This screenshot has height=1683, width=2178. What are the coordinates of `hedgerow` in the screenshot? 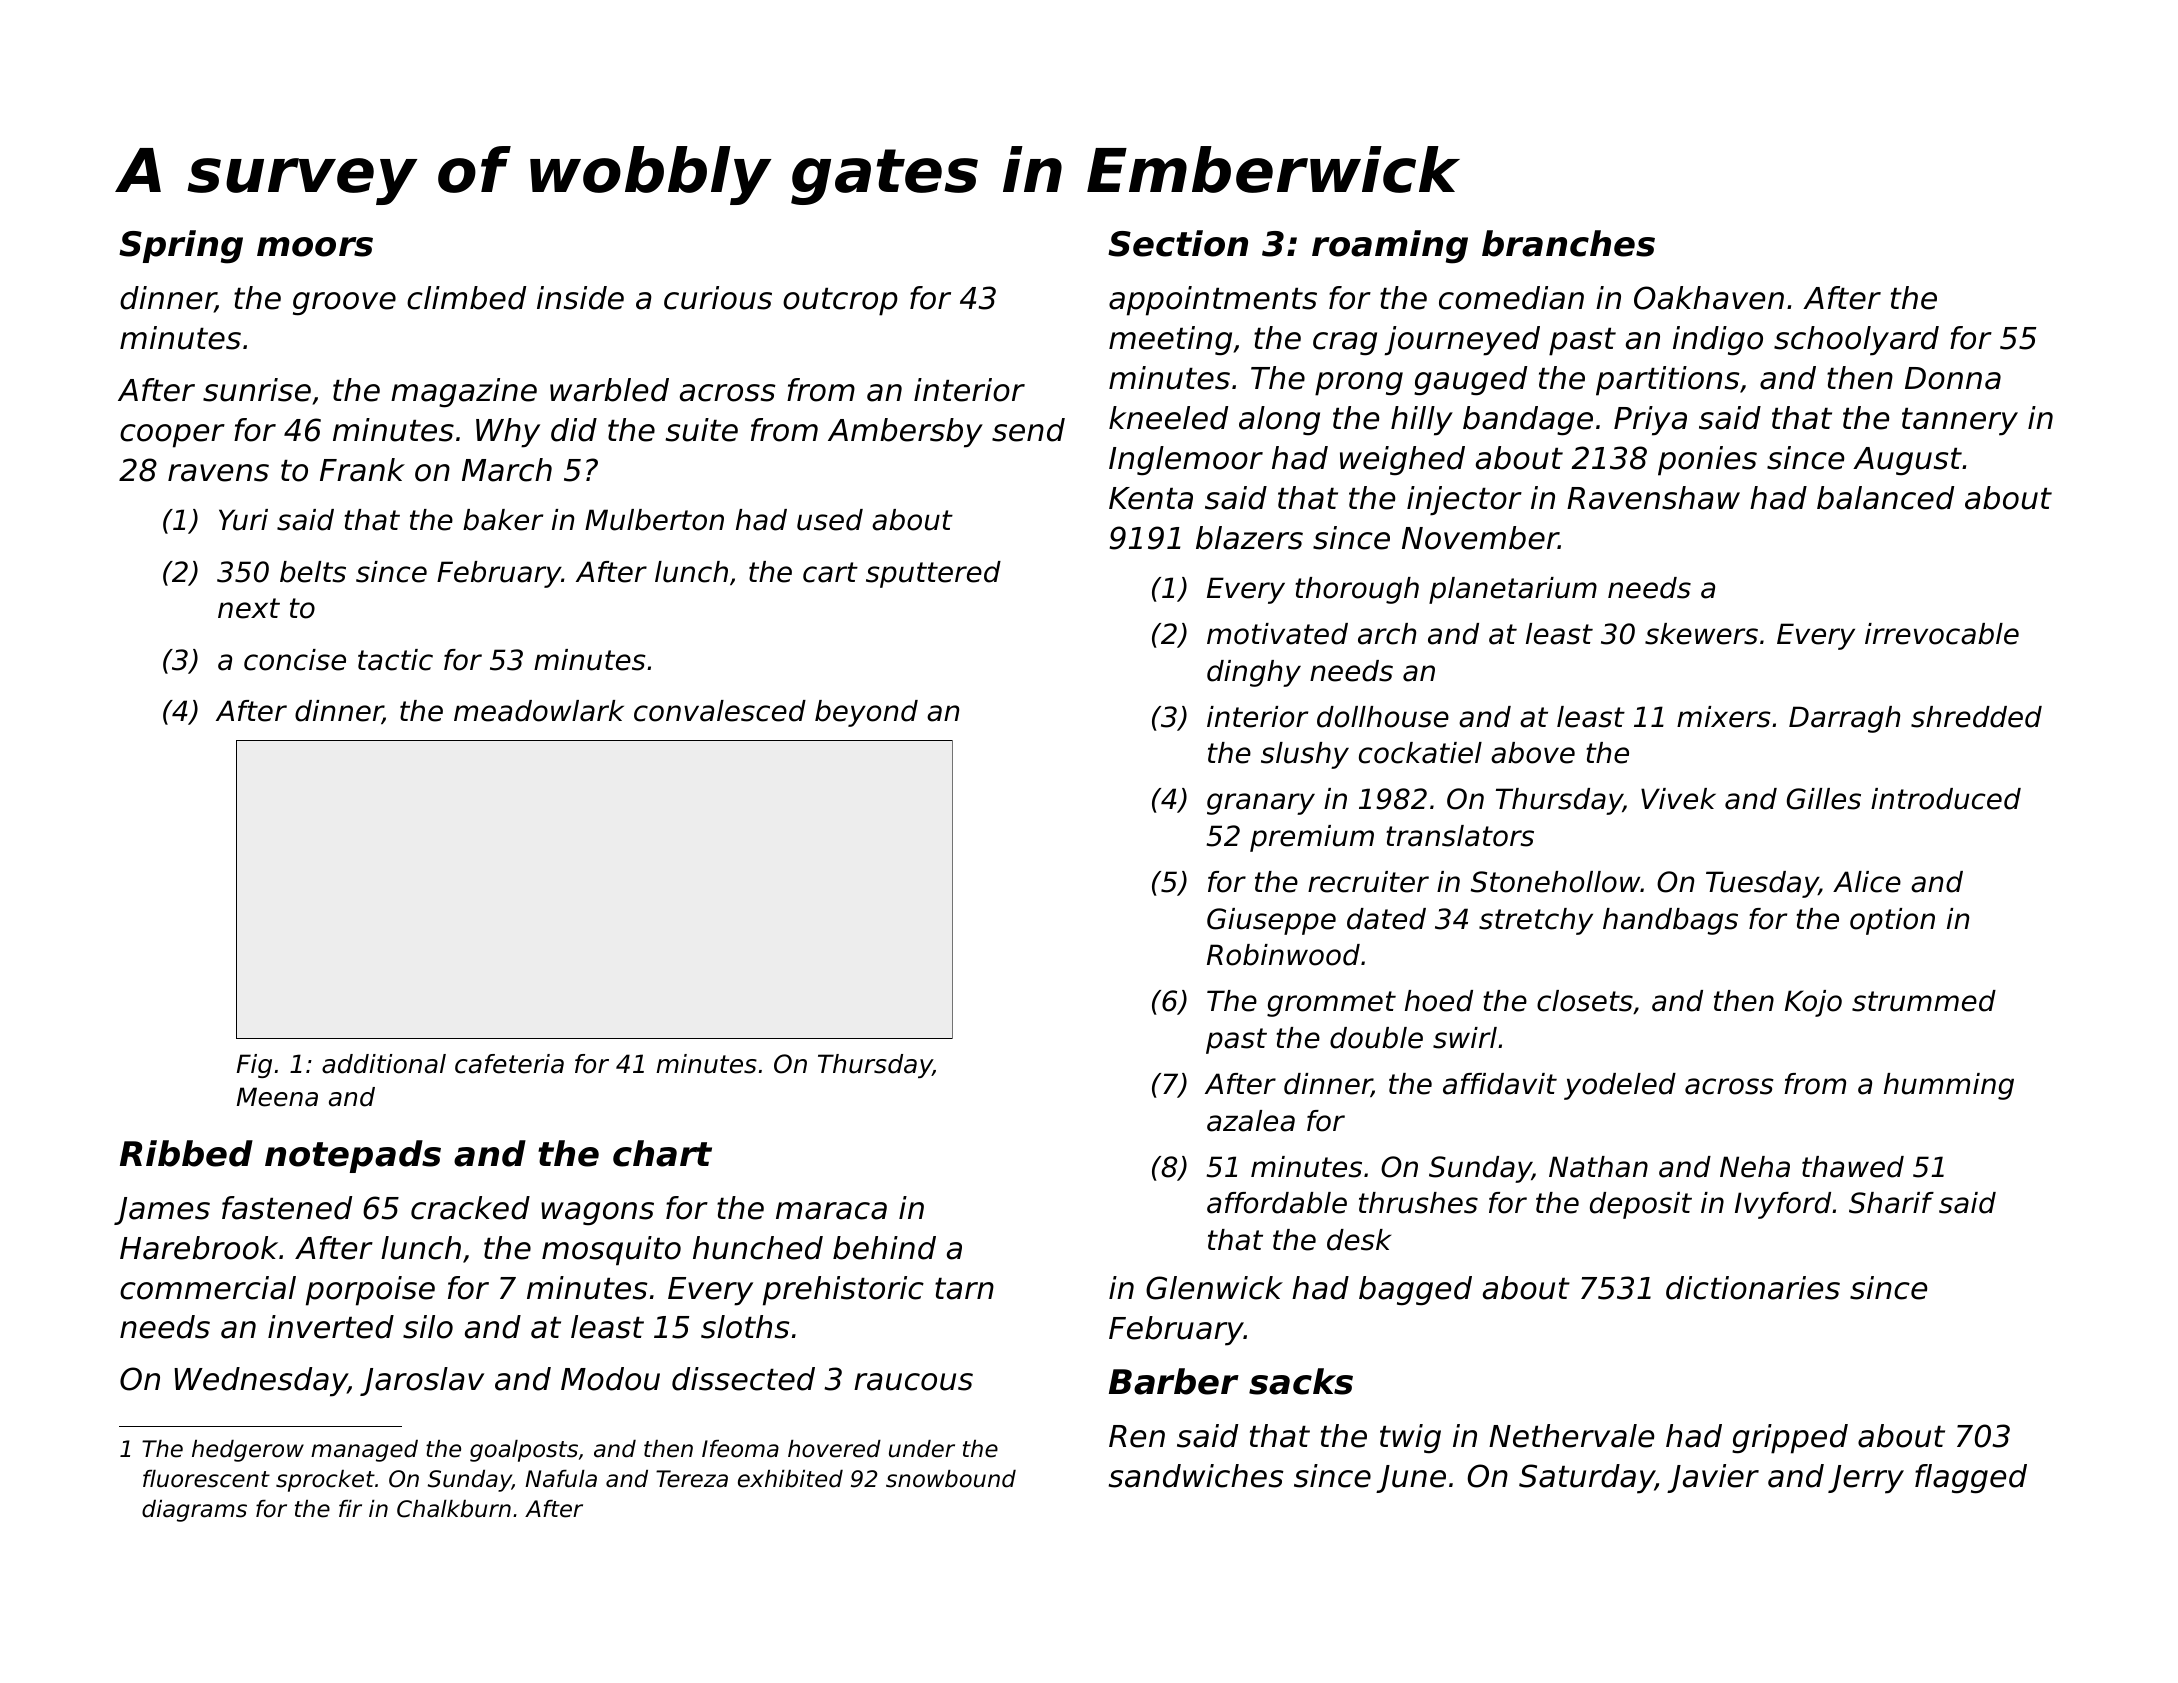 It's located at (248, 1451).
